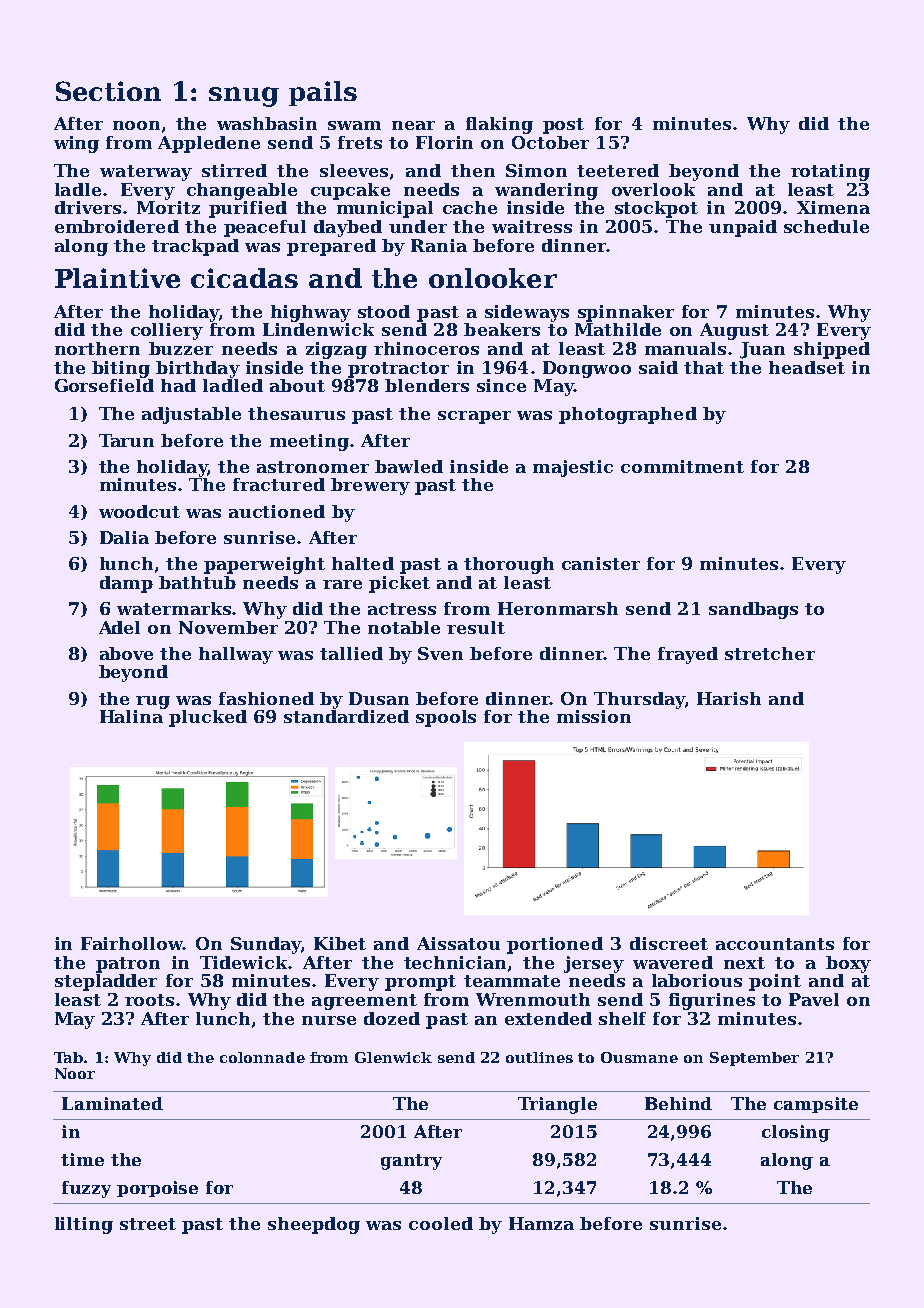 This document has height=1308, width=924. I want to click on rotating, so click(830, 172).
